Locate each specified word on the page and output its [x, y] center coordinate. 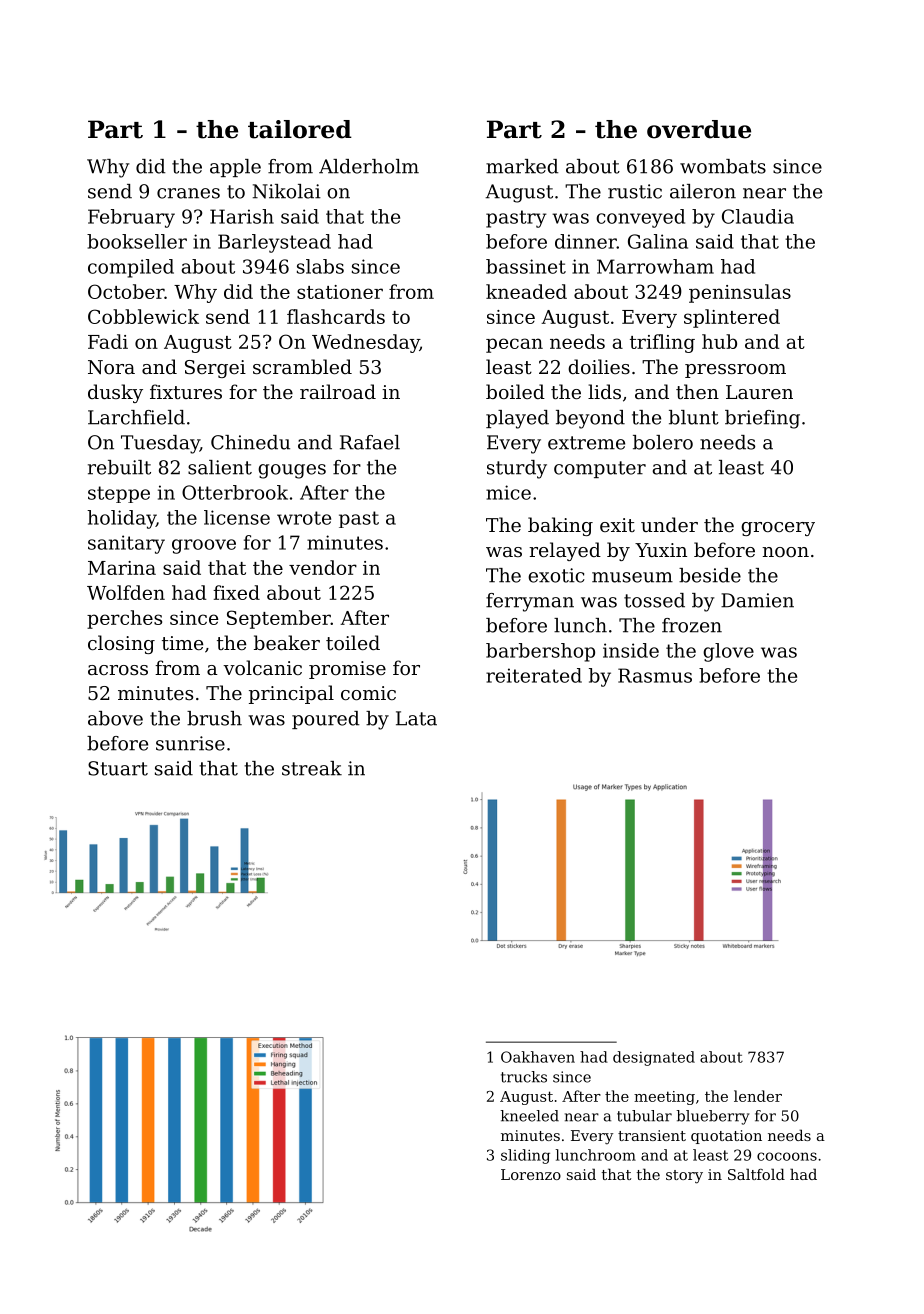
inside [631, 650]
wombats [723, 166]
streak [312, 768]
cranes [188, 193]
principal [291, 694]
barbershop [540, 652]
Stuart [118, 768]
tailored [300, 129]
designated [654, 1058]
